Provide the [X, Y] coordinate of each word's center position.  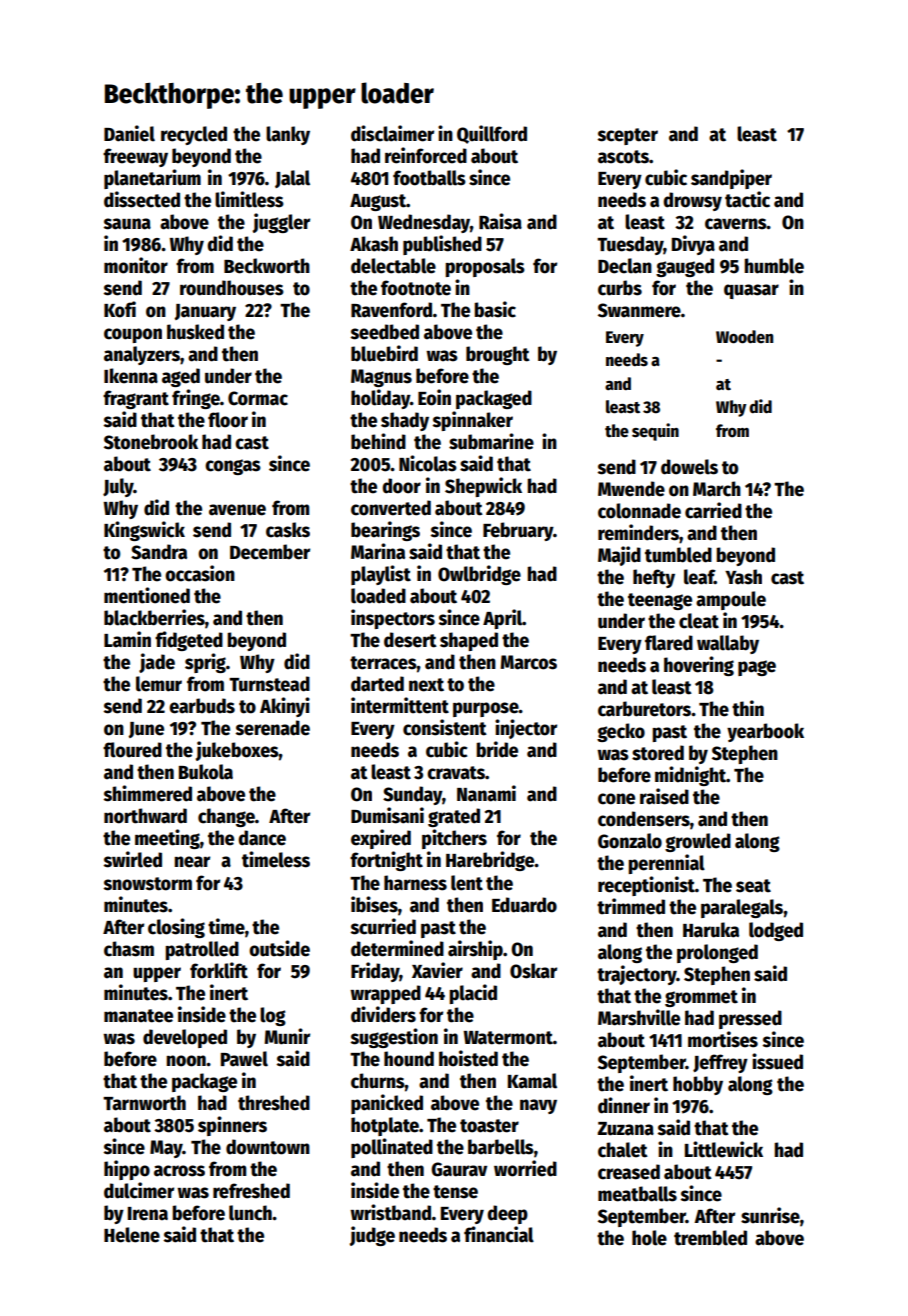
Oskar [533, 971]
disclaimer [392, 133]
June [146, 730]
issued [777, 1061]
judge [372, 1236]
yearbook [765, 732]
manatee [138, 1016]
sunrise [770, 1215]
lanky [288, 135]
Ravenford [391, 310]
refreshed [251, 1191]
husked [195, 332]
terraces [383, 663]
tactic [747, 199]
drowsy [692, 201]
